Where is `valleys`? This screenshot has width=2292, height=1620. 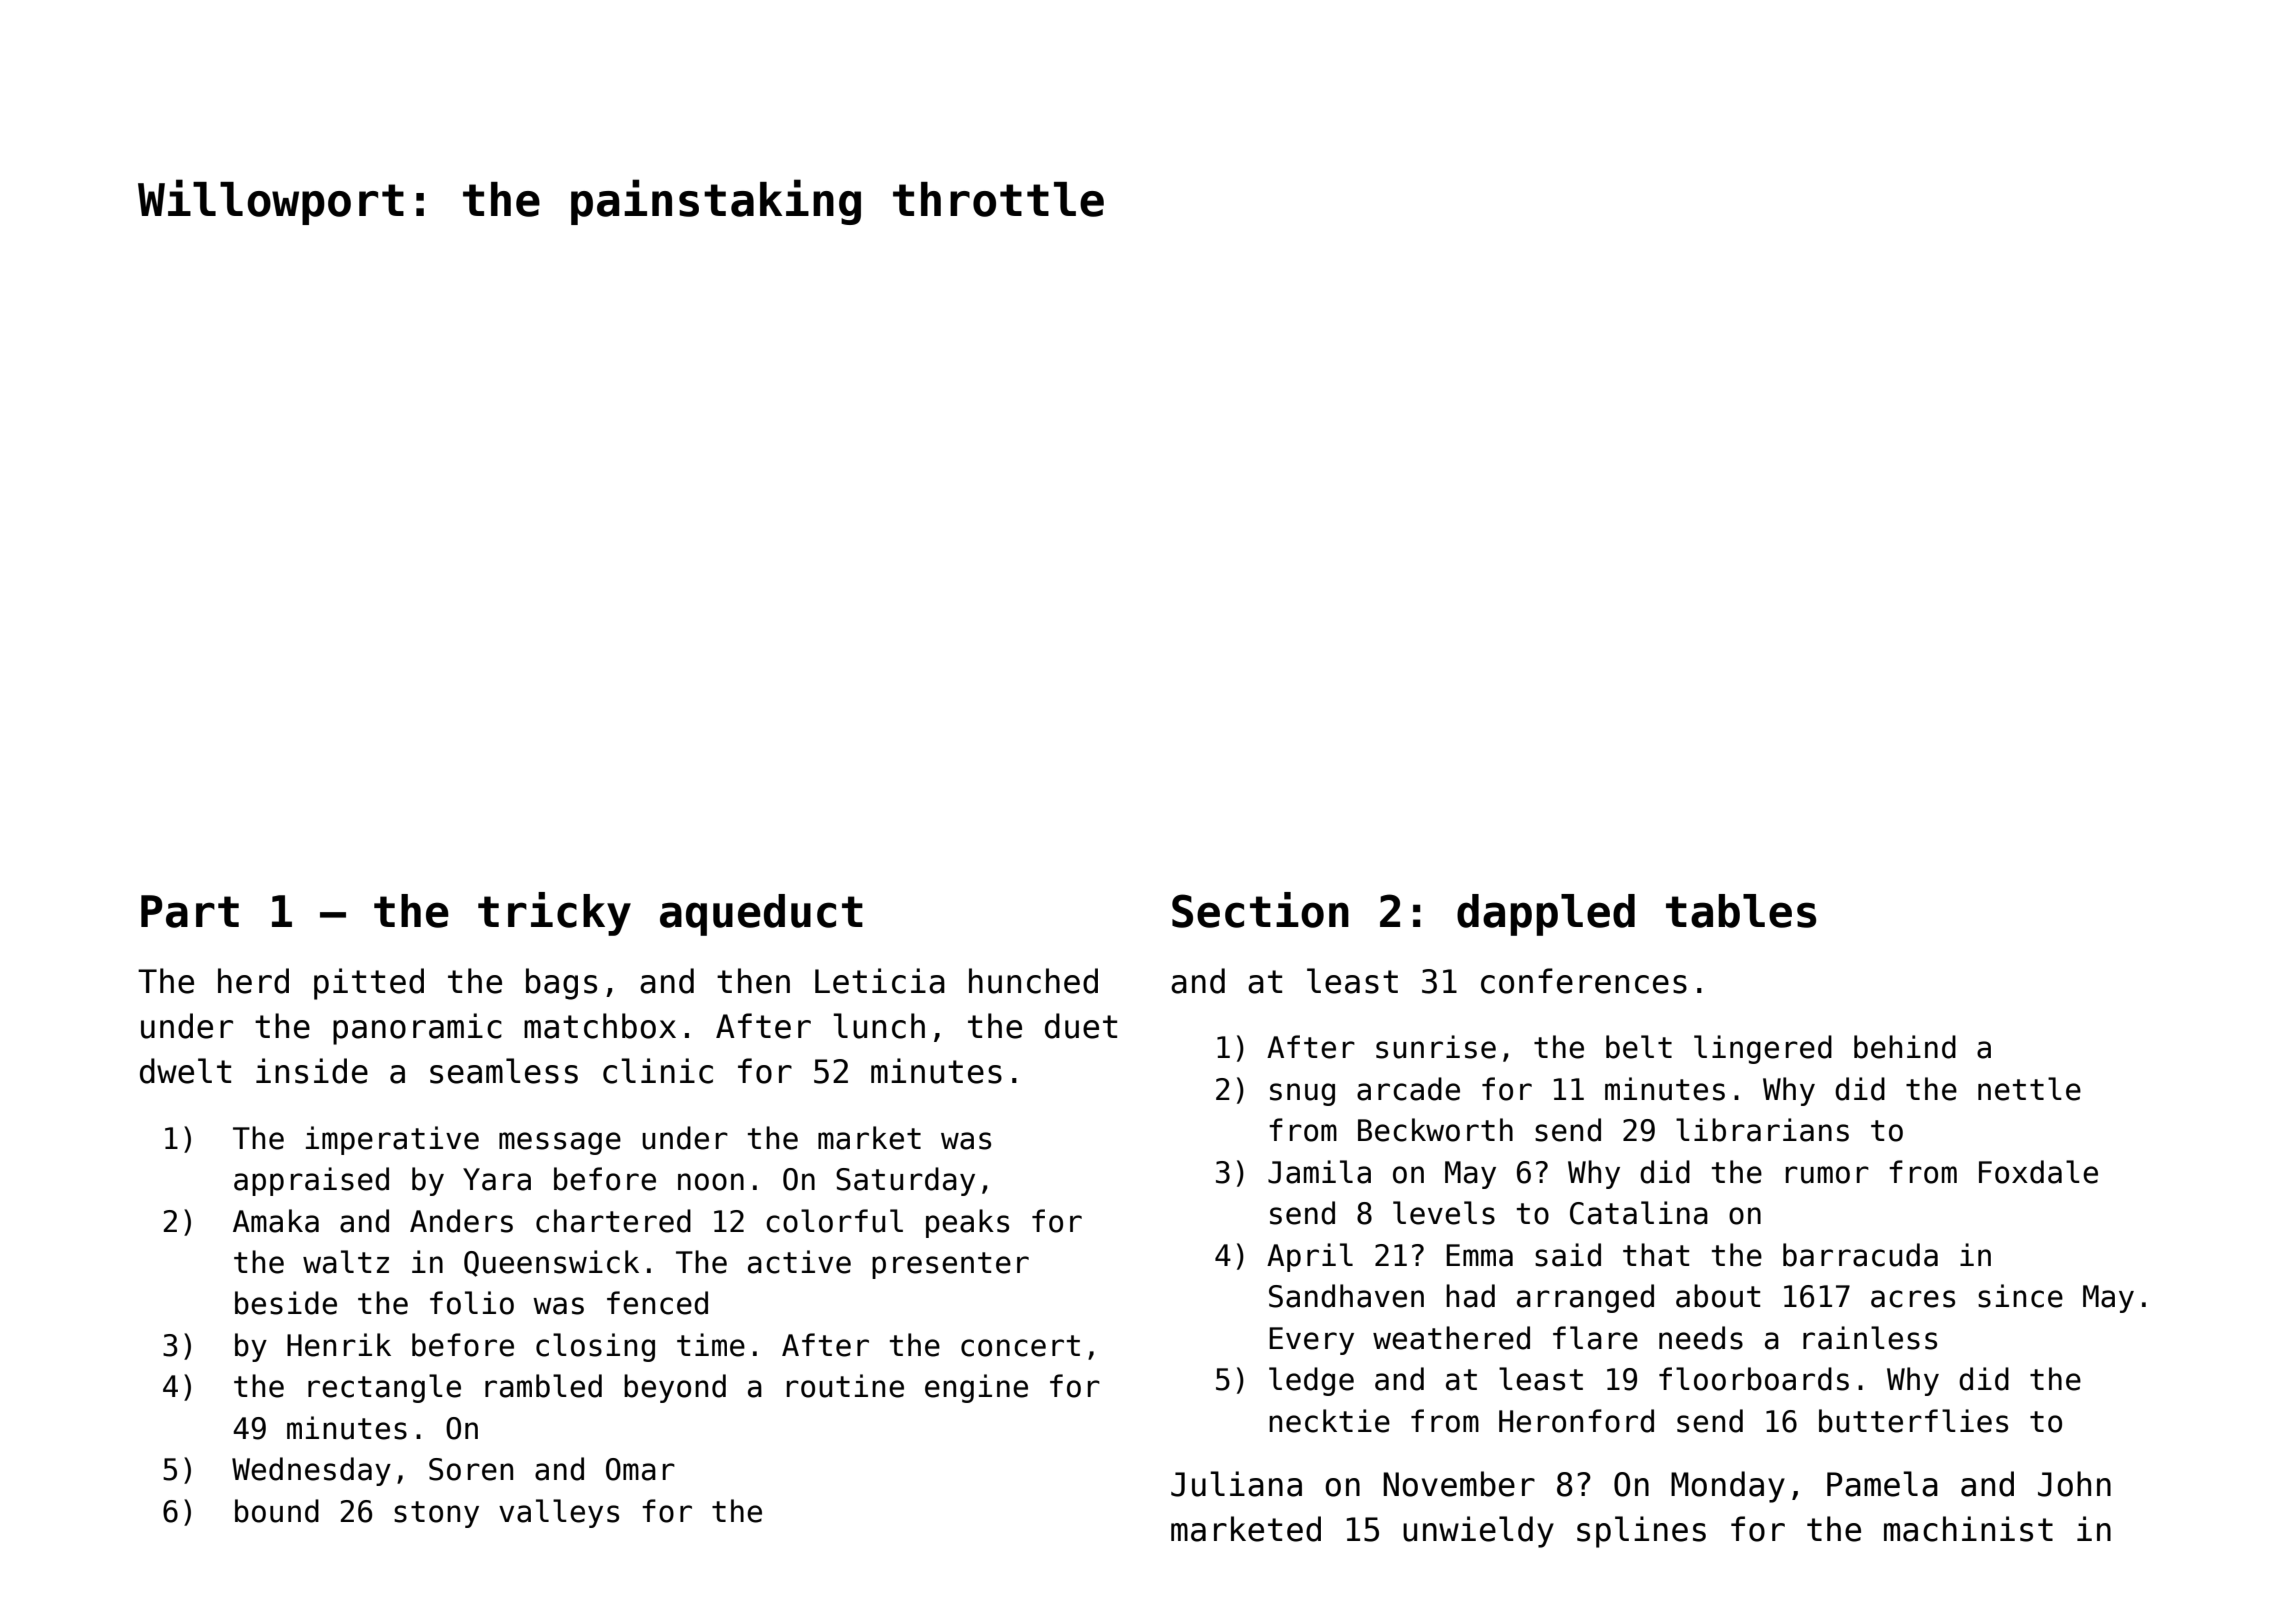
valleys is located at coordinates (559, 1513).
